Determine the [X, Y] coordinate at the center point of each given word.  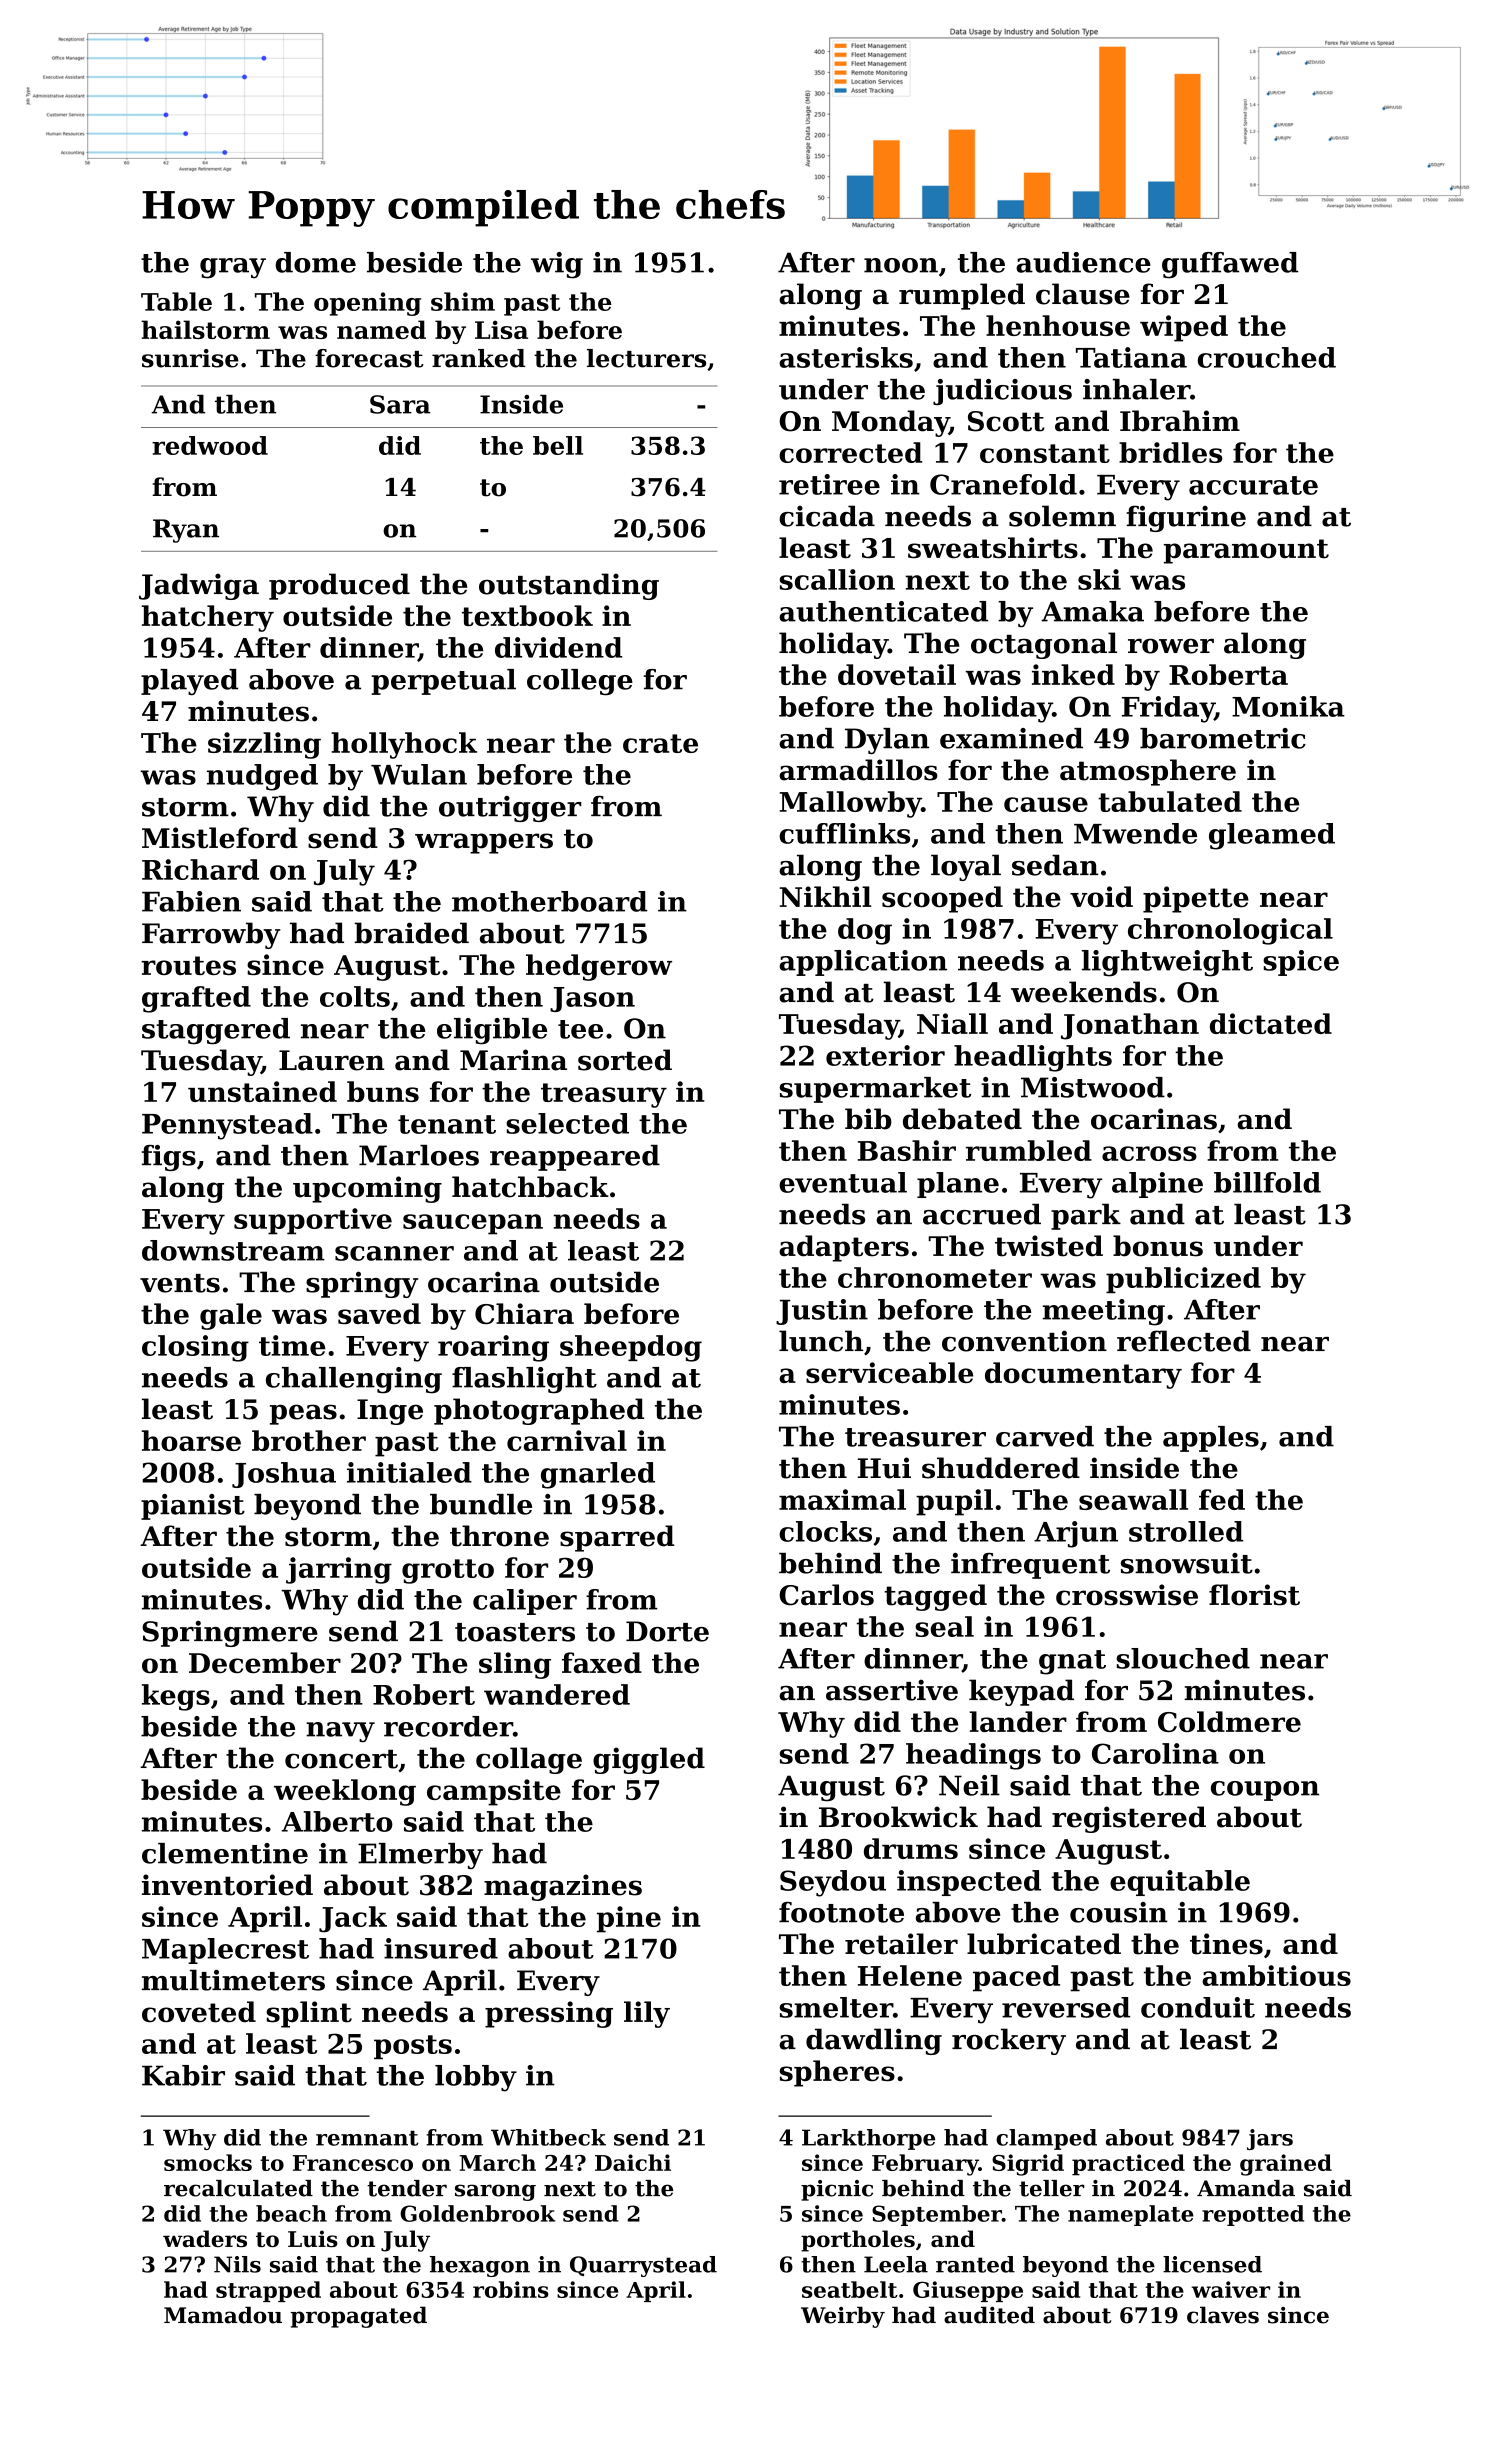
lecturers [646, 358]
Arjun [1076, 1534]
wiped [1184, 328]
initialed [409, 1472]
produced [339, 586]
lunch [821, 1341]
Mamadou [223, 2315]
